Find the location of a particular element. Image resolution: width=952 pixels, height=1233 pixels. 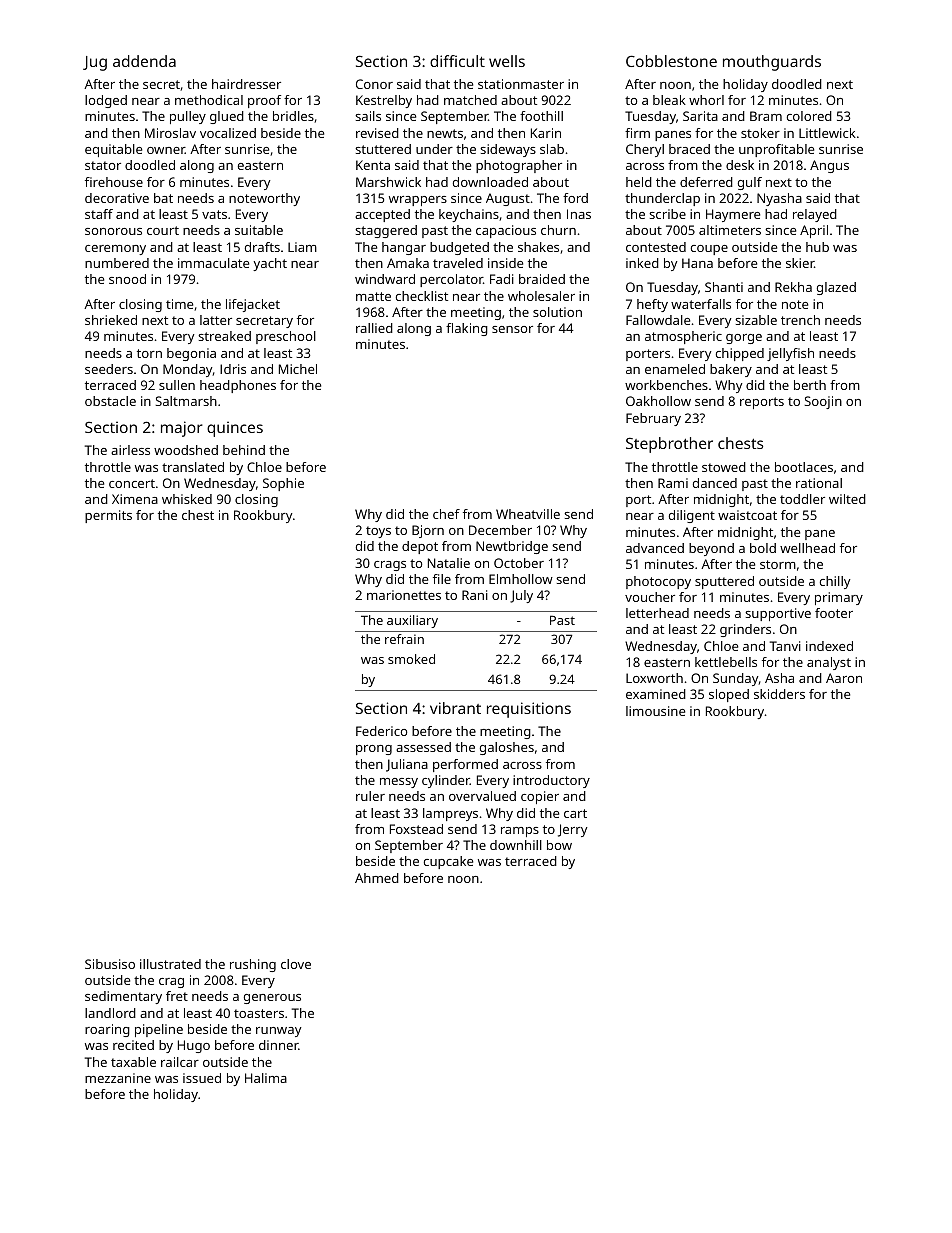

illustrated is located at coordinates (170, 964).
